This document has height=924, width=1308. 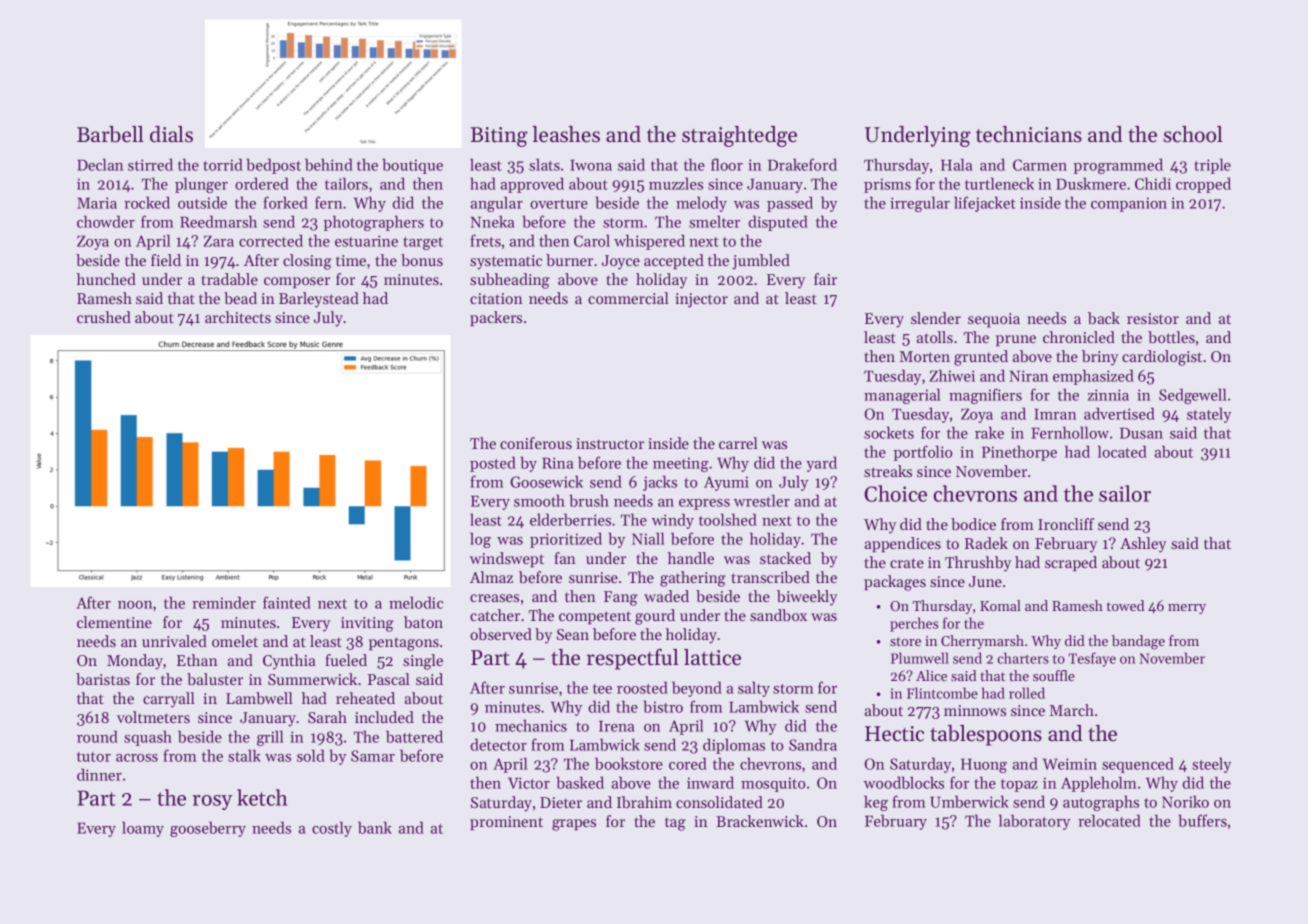 What do you see at coordinates (649, 242) in the document?
I see `whispered` at bounding box center [649, 242].
